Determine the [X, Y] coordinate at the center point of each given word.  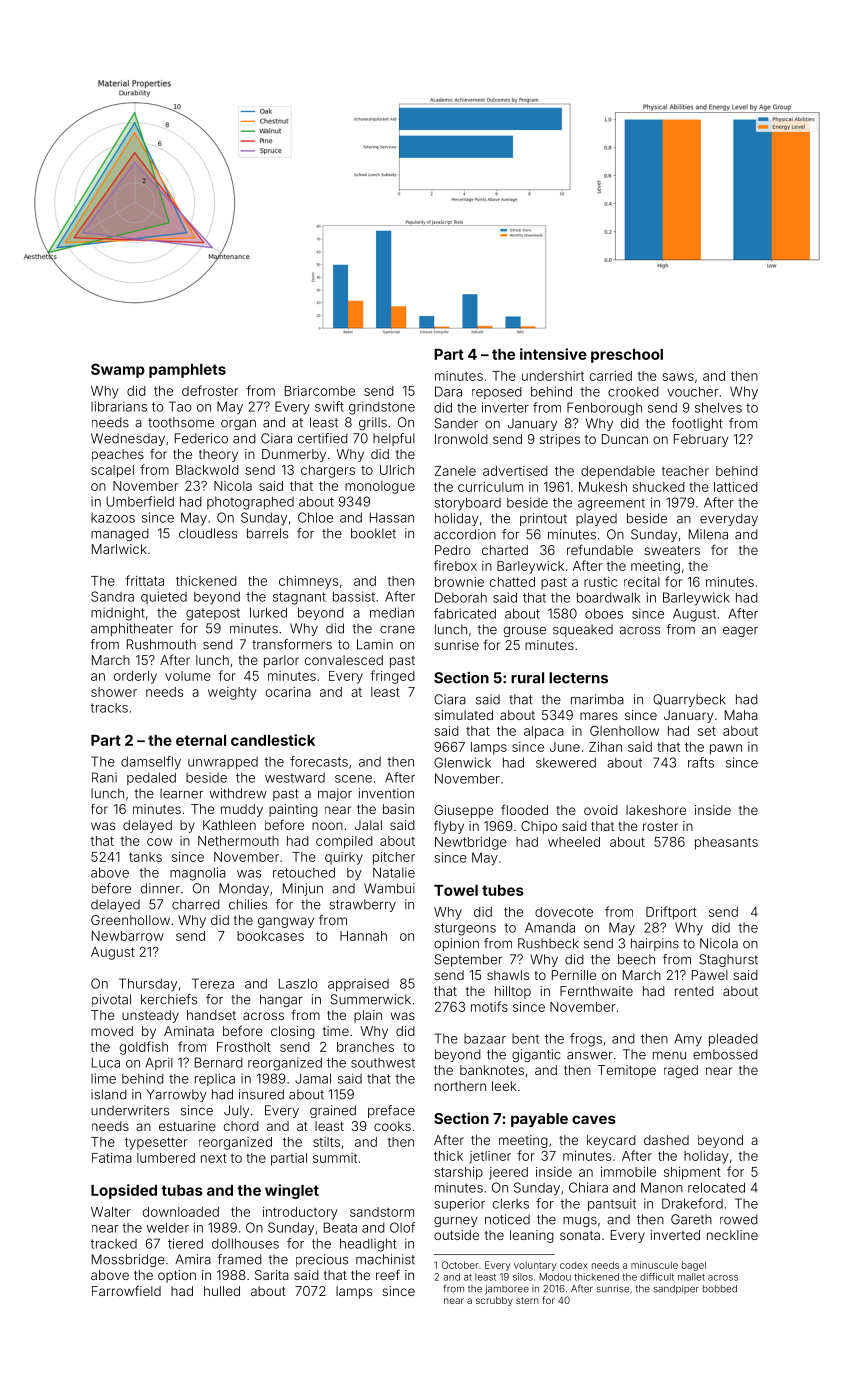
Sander [456, 423]
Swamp [118, 370]
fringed [392, 677]
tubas [182, 1190]
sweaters [672, 550]
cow [160, 842]
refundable [600, 549]
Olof [402, 1227]
